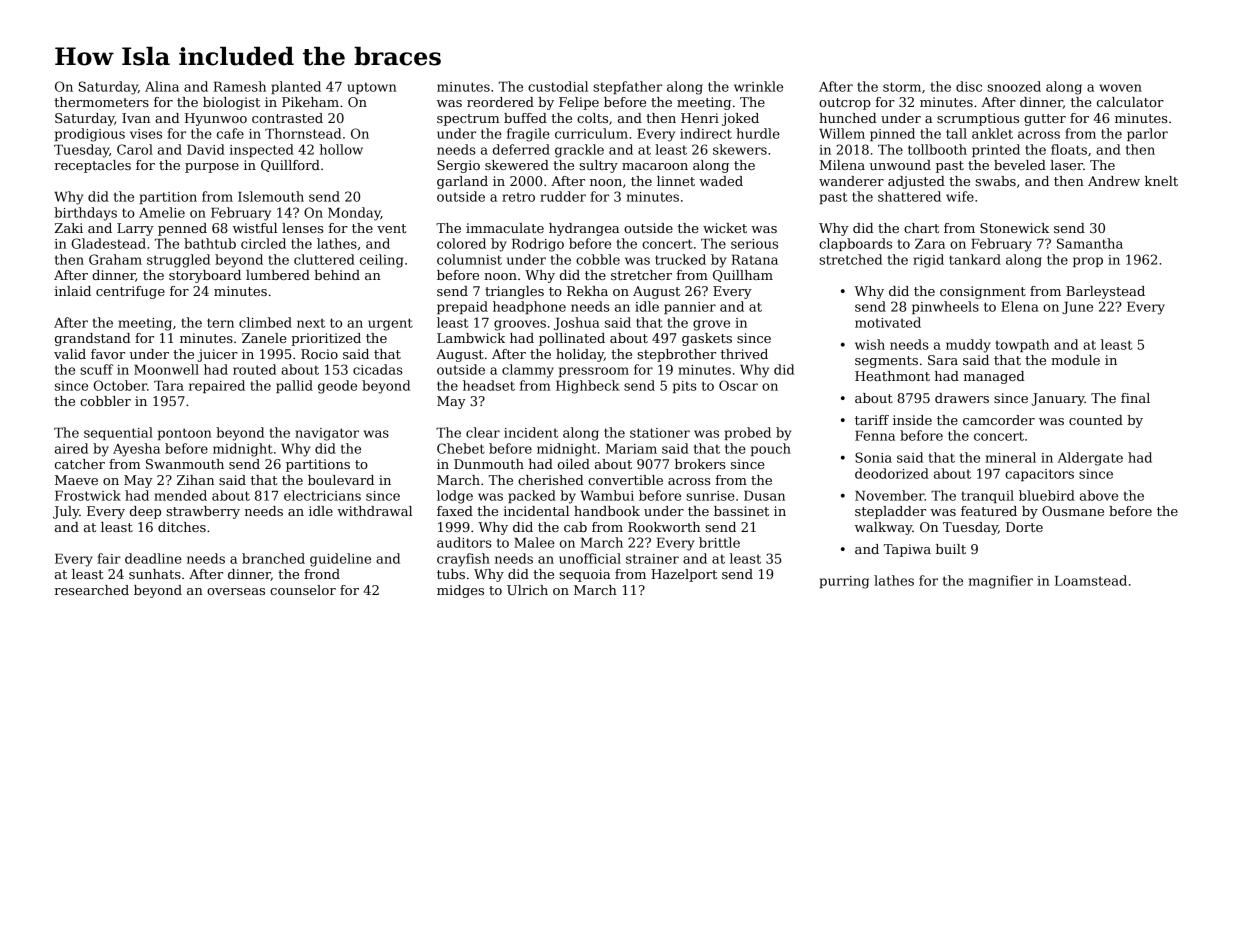  I want to click on gutter, so click(1045, 120).
